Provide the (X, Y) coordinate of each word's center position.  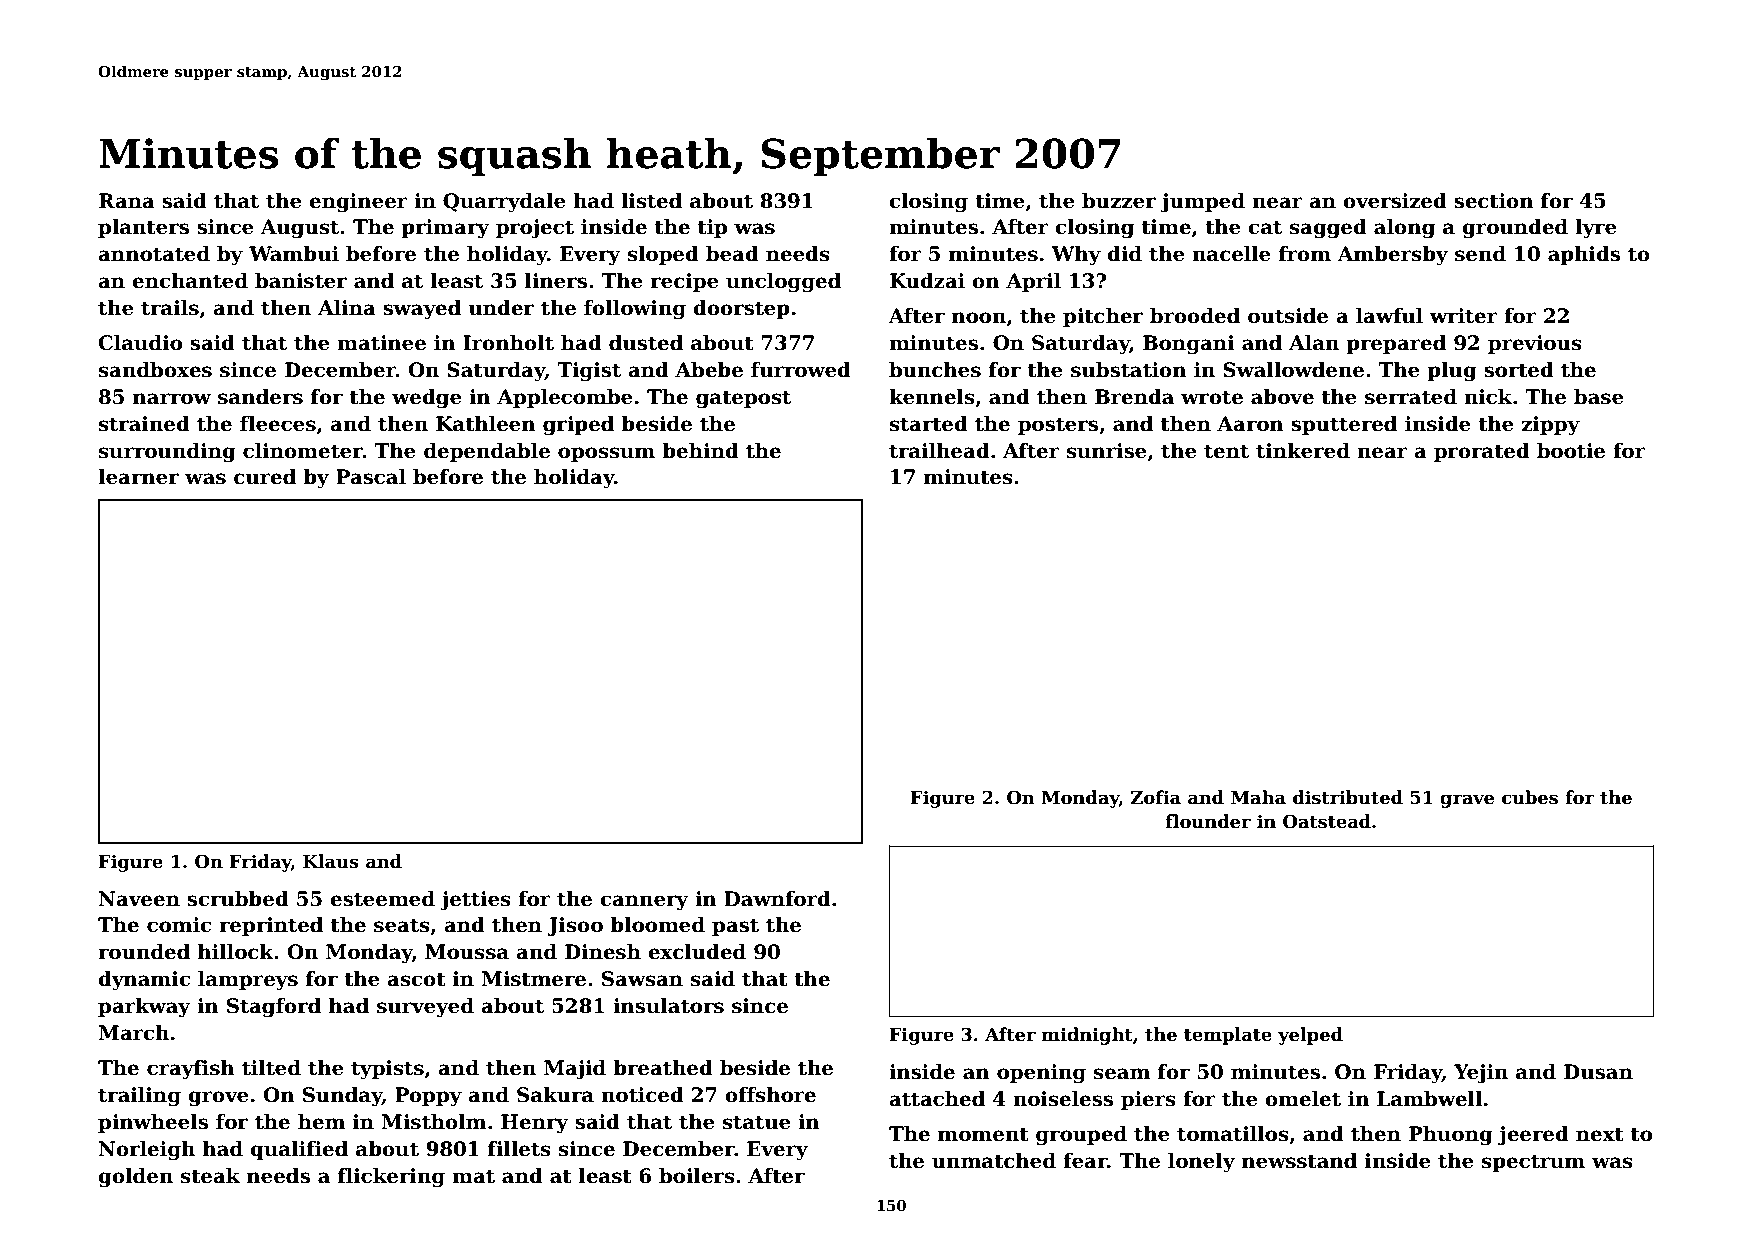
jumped (1203, 203)
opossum (606, 454)
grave (1467, 801)
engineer (358, 203)
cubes (1530, 797)
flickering (391, 1178)
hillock (236, 952)
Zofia (1156, 797)
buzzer (1119, 201)
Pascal (371, 477)
